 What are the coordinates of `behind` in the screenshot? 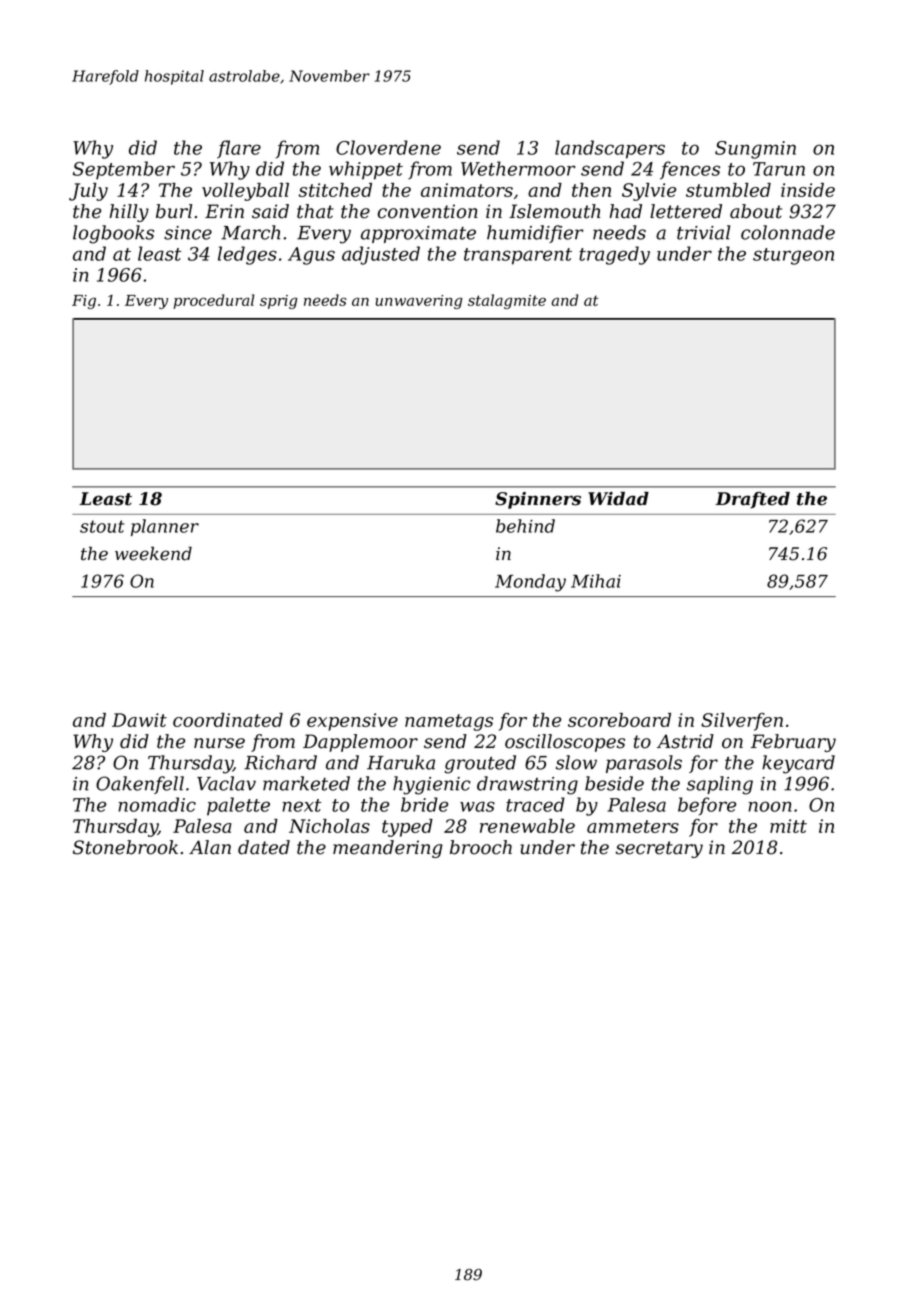 It's located at (525, 526).
